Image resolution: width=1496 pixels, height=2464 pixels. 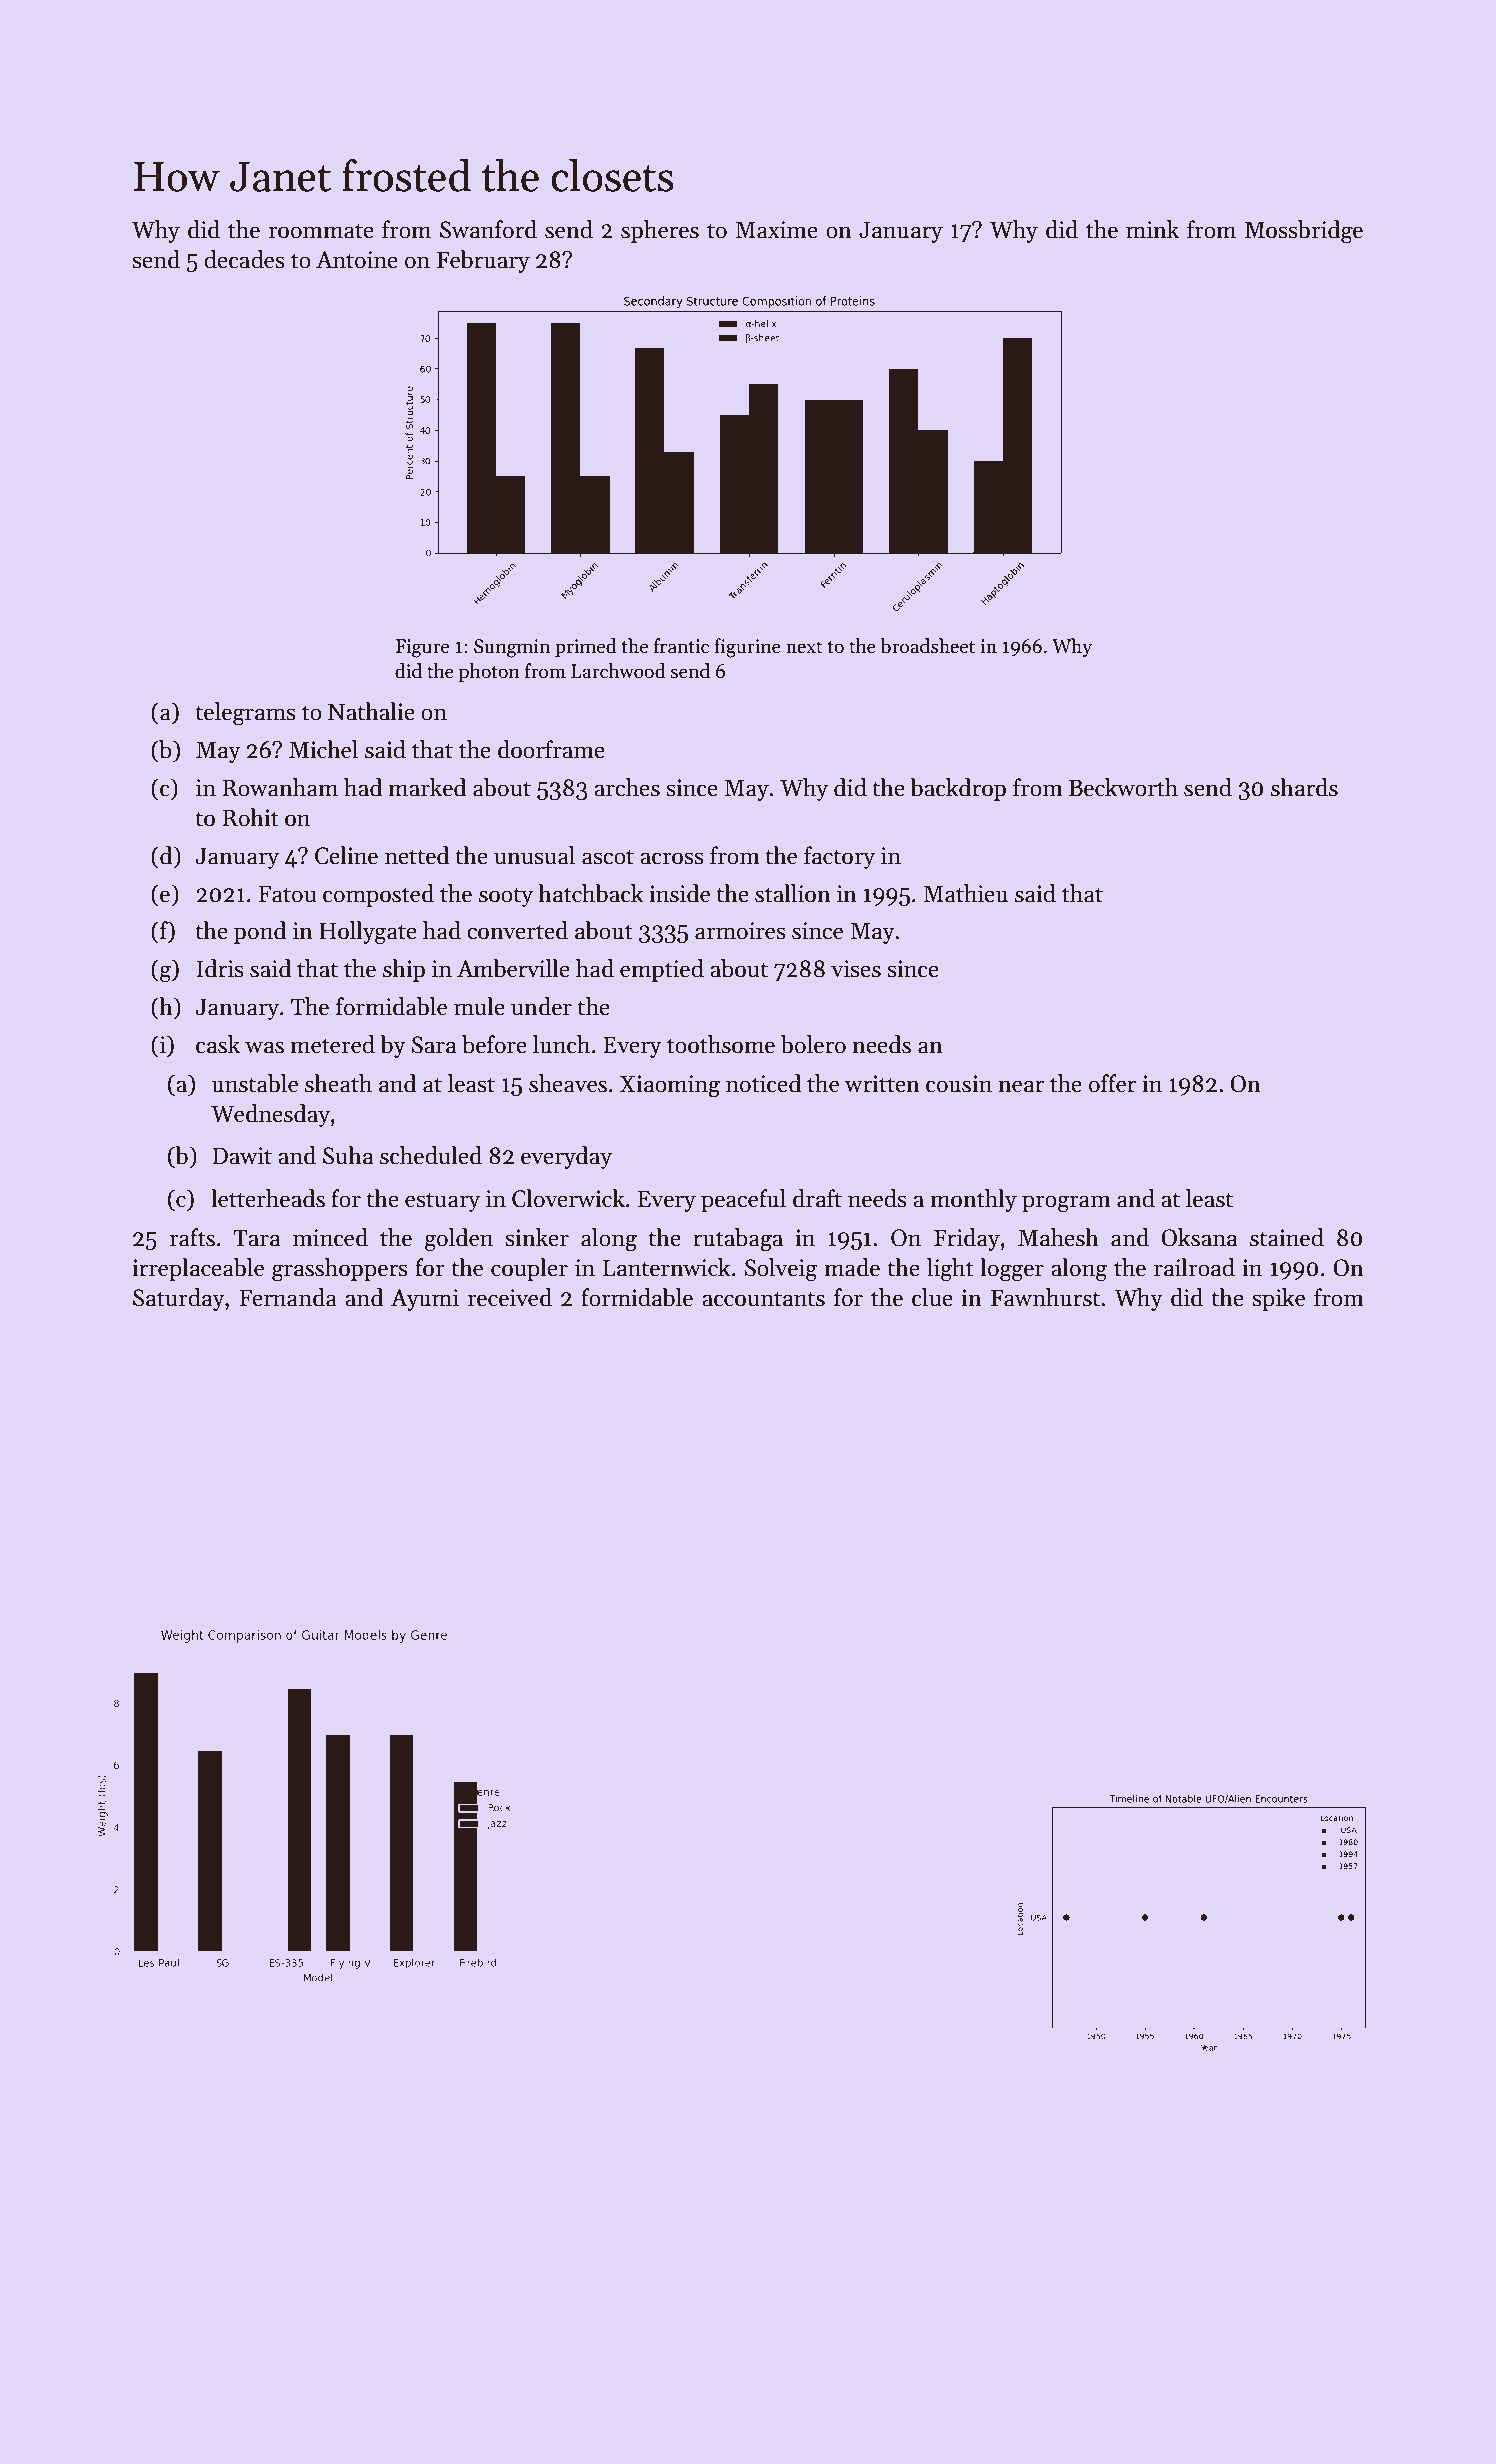 What do you see at coordinates (321, 231) in the document?
I see `roommate` at bounding box center [321, 231].
